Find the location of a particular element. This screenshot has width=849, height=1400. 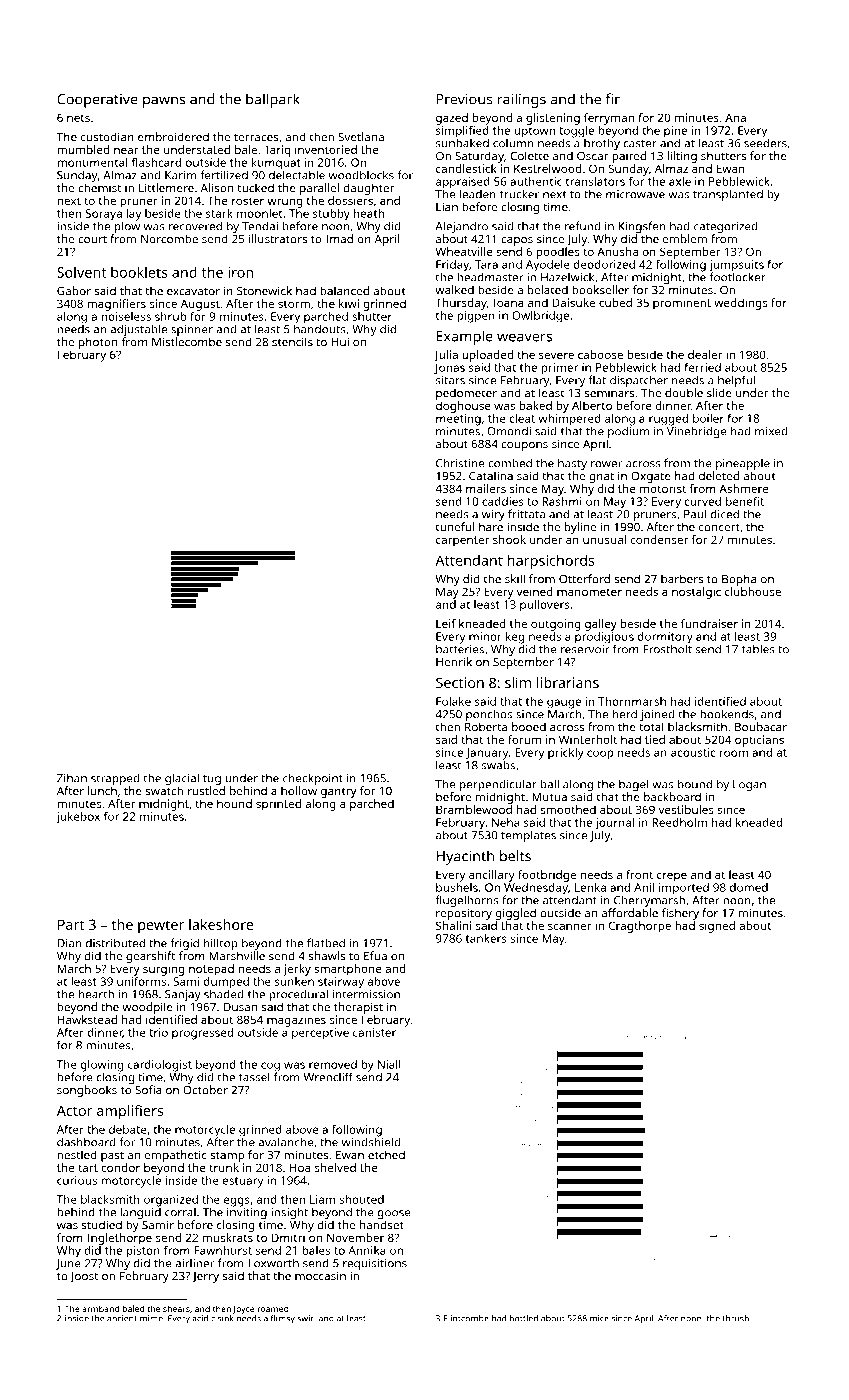

mixed is located at coordinates (771, 431).
